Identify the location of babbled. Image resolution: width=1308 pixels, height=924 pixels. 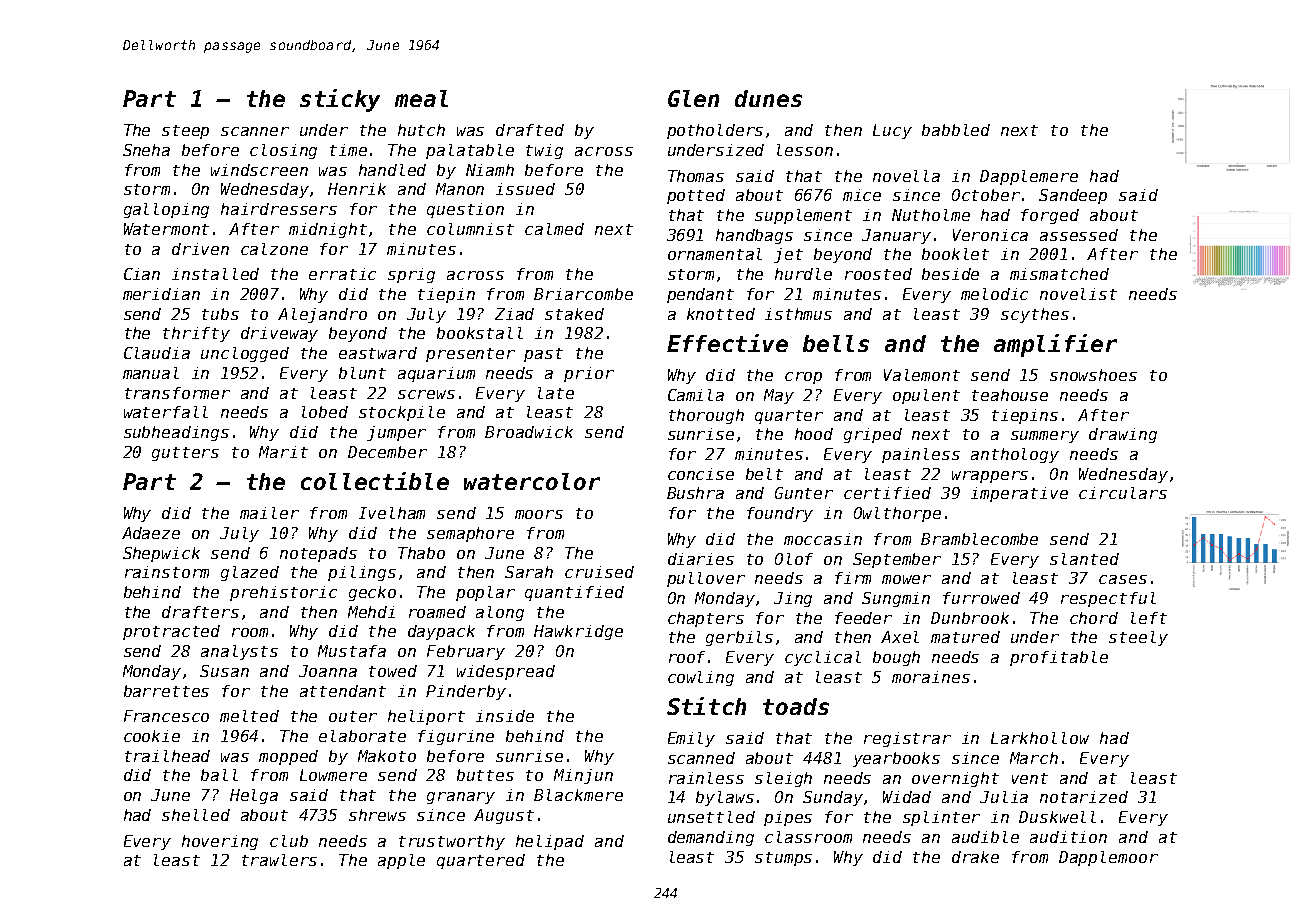
(956, 130).
